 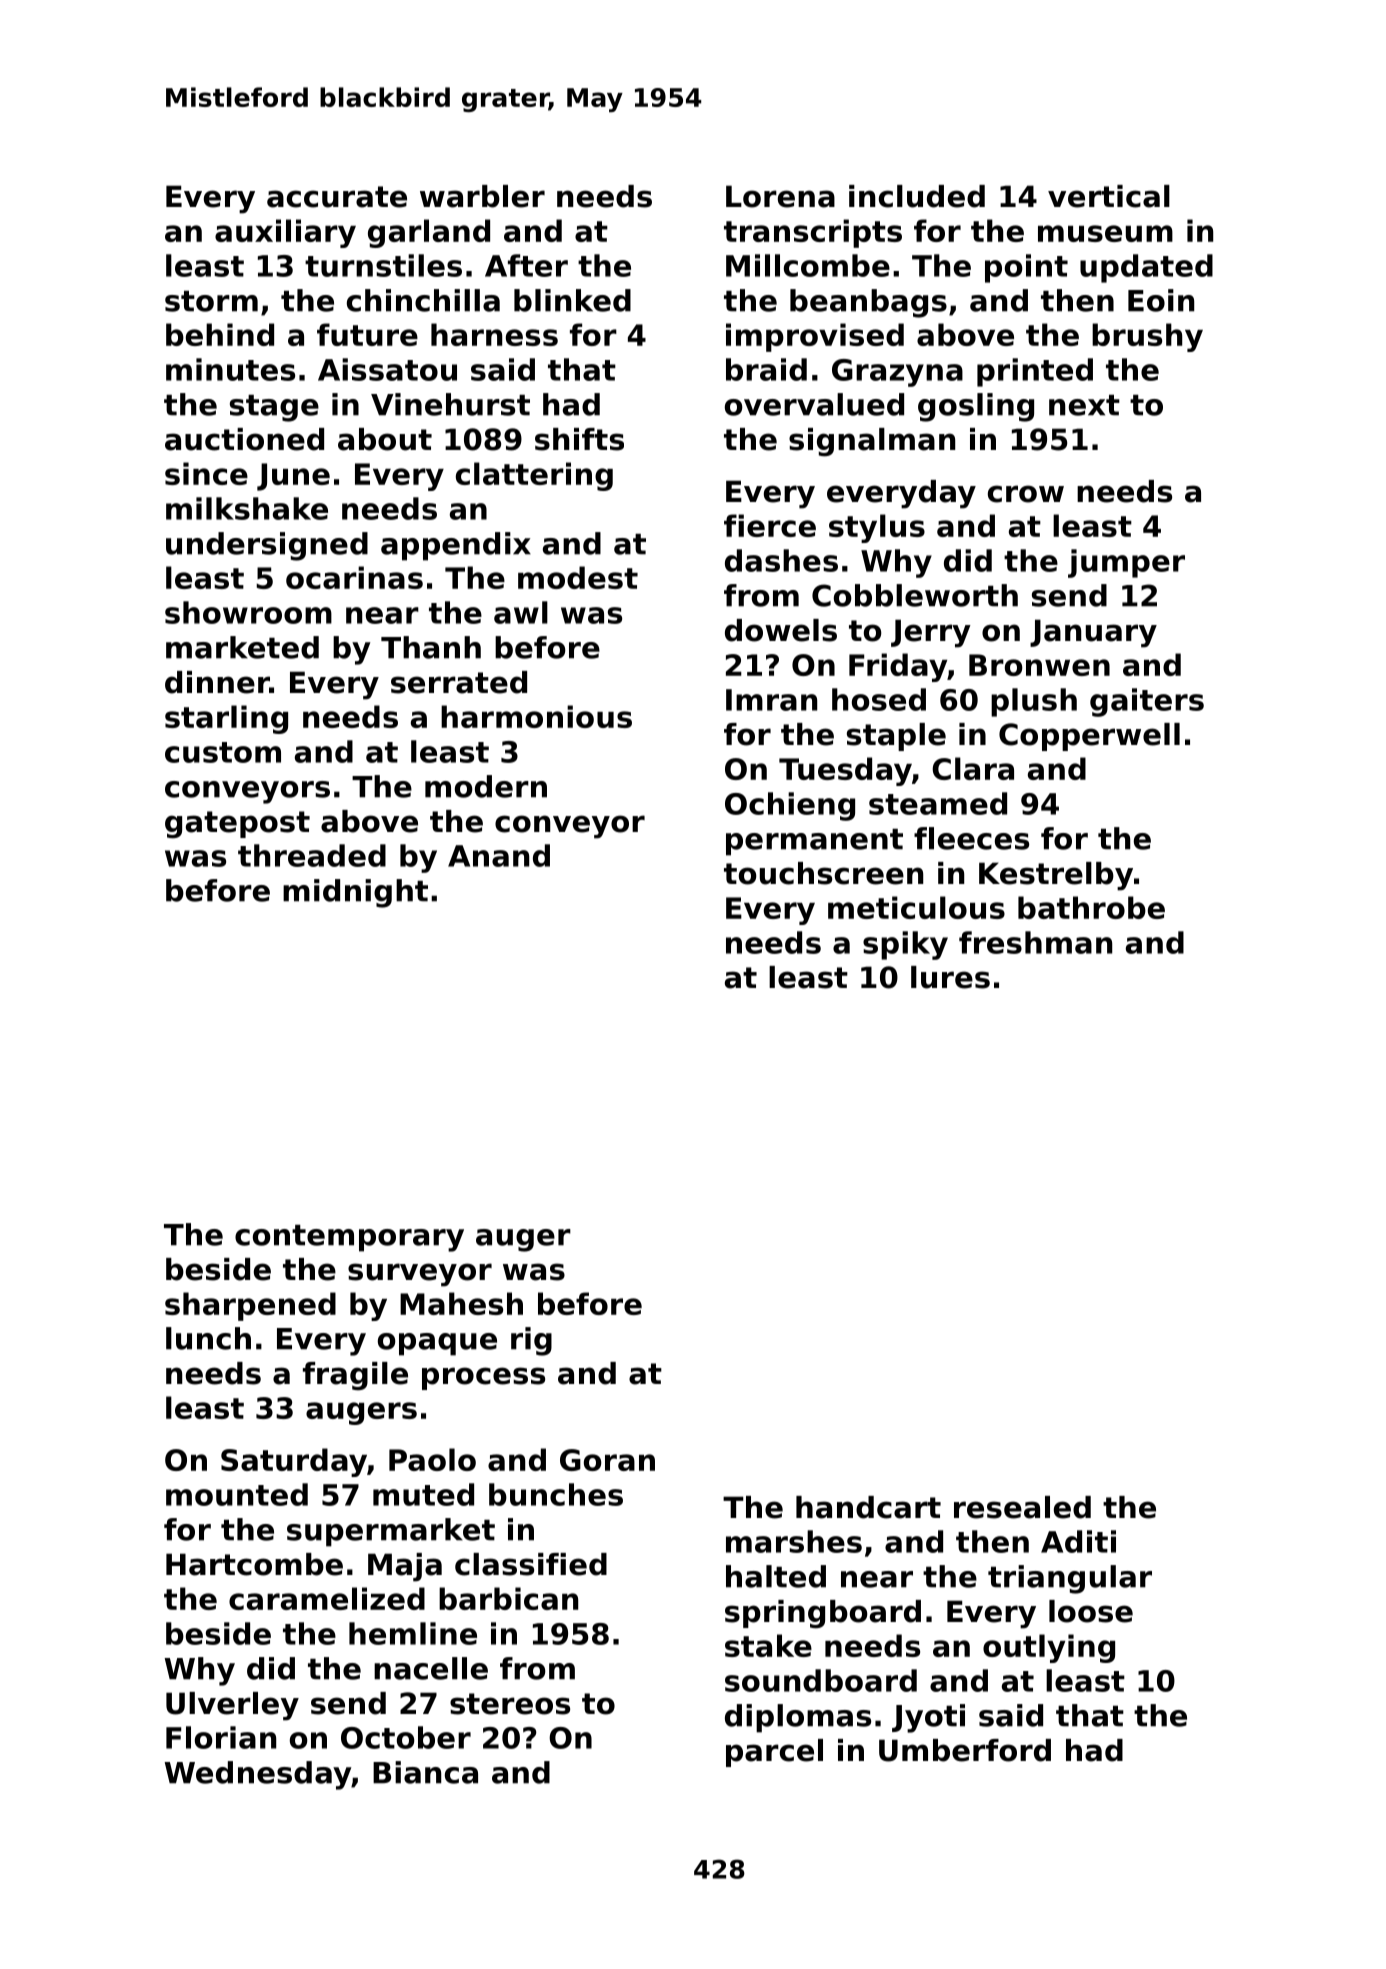 I want to click on warbler, so click(x=482, y=196).
